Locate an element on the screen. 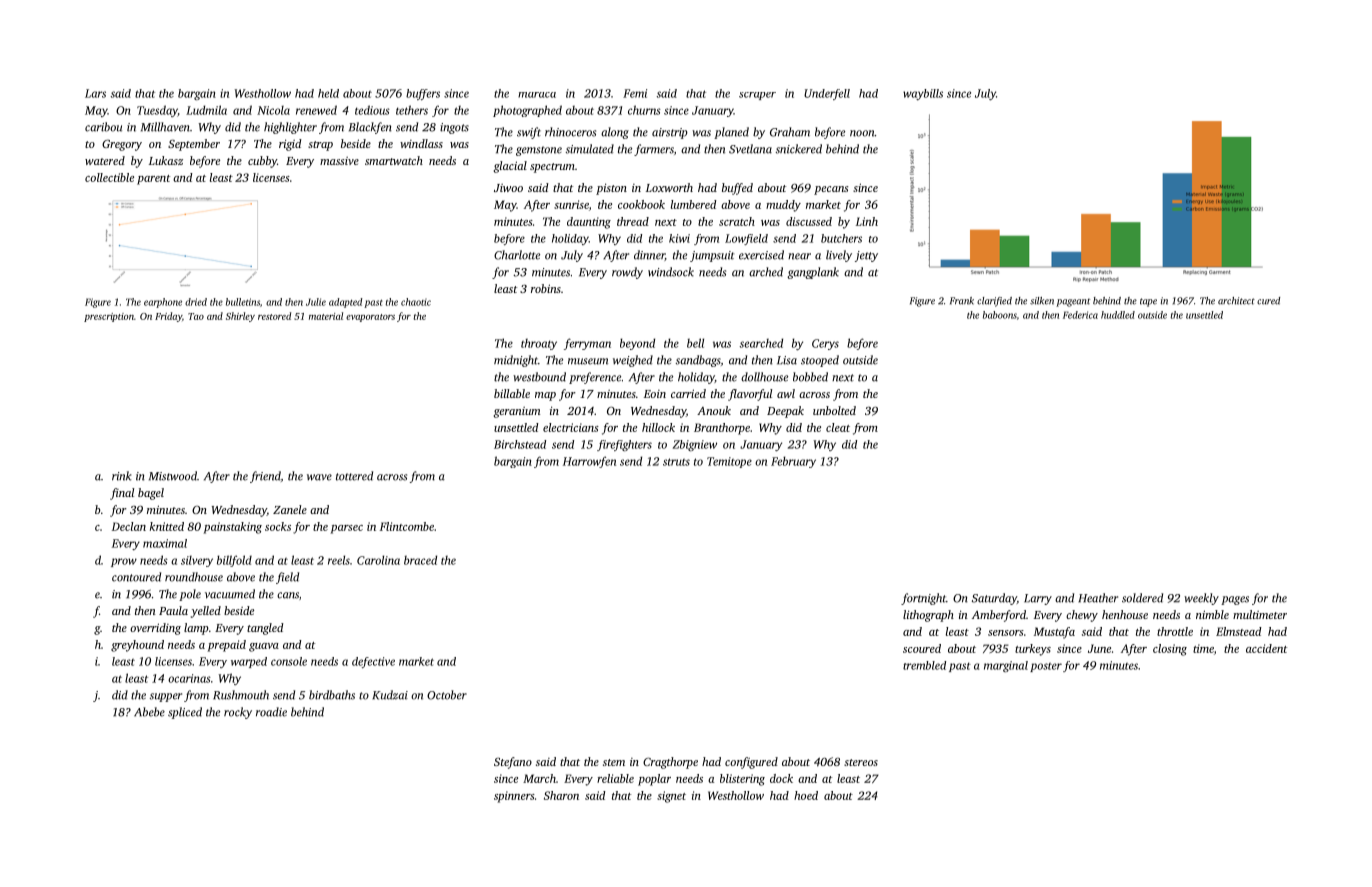  signet is located at coordinates (671, 797).
